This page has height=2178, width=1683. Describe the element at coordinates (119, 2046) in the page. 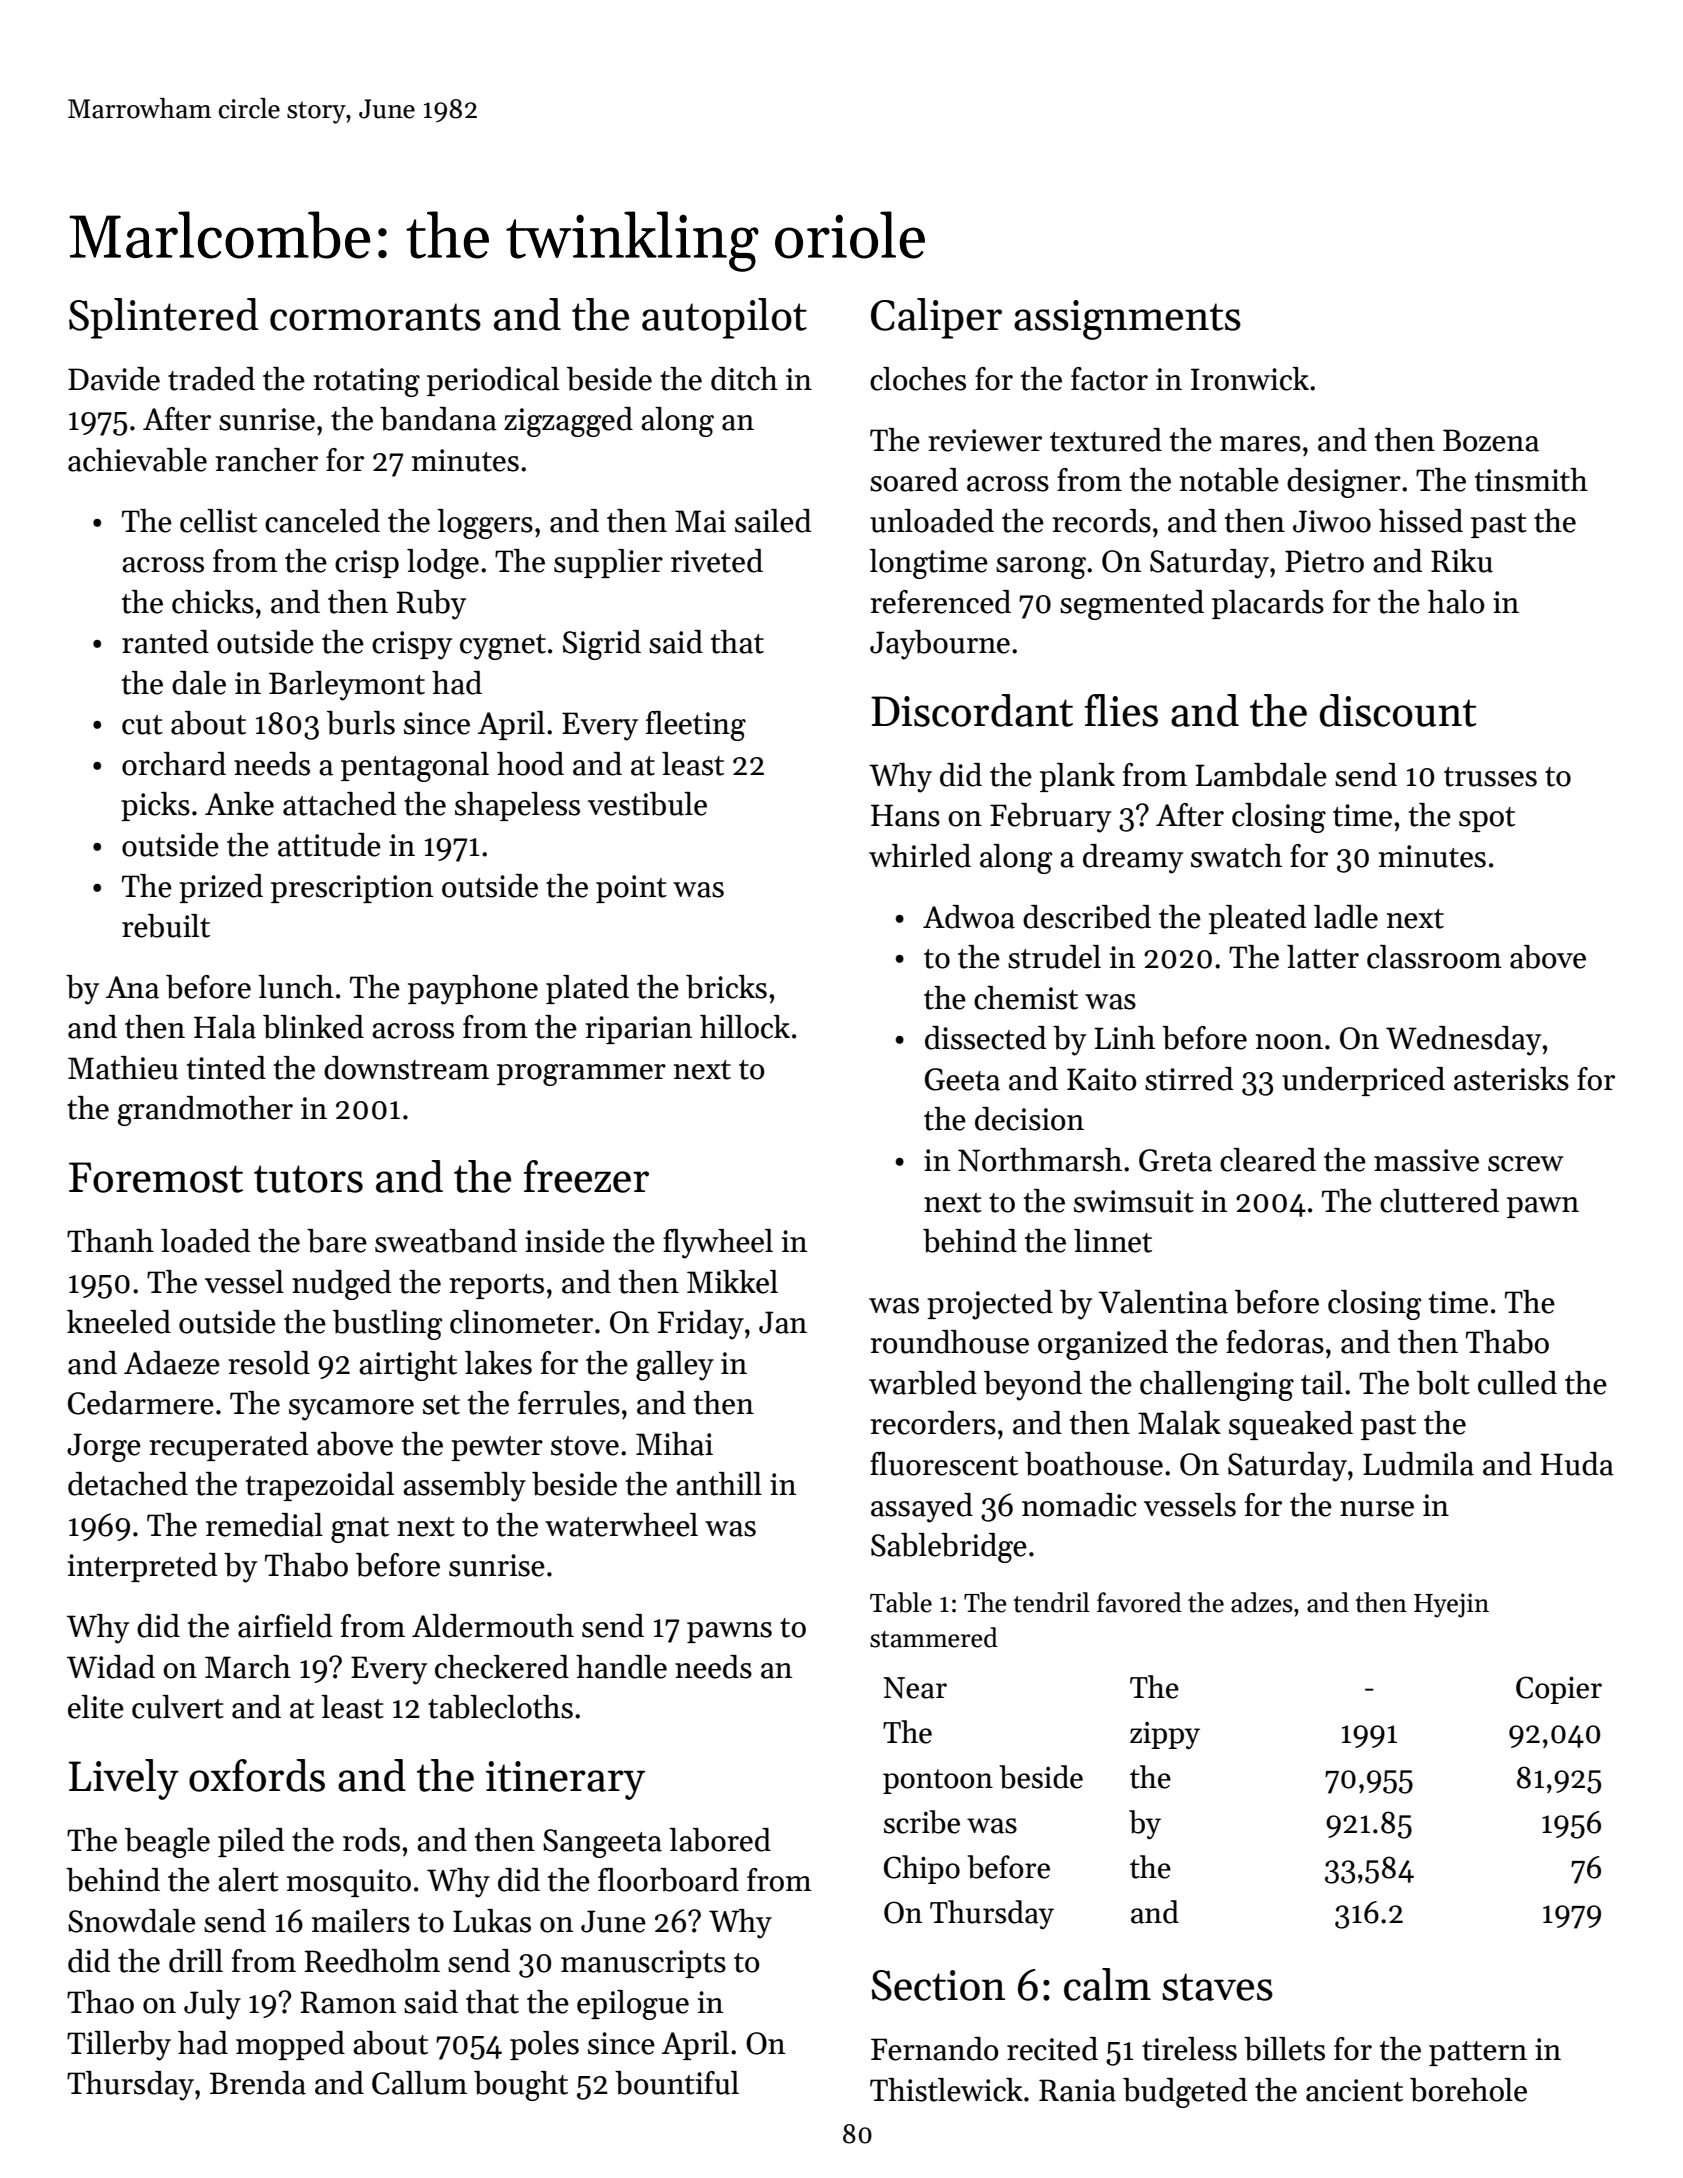

I see `Tillerby` at that location.
